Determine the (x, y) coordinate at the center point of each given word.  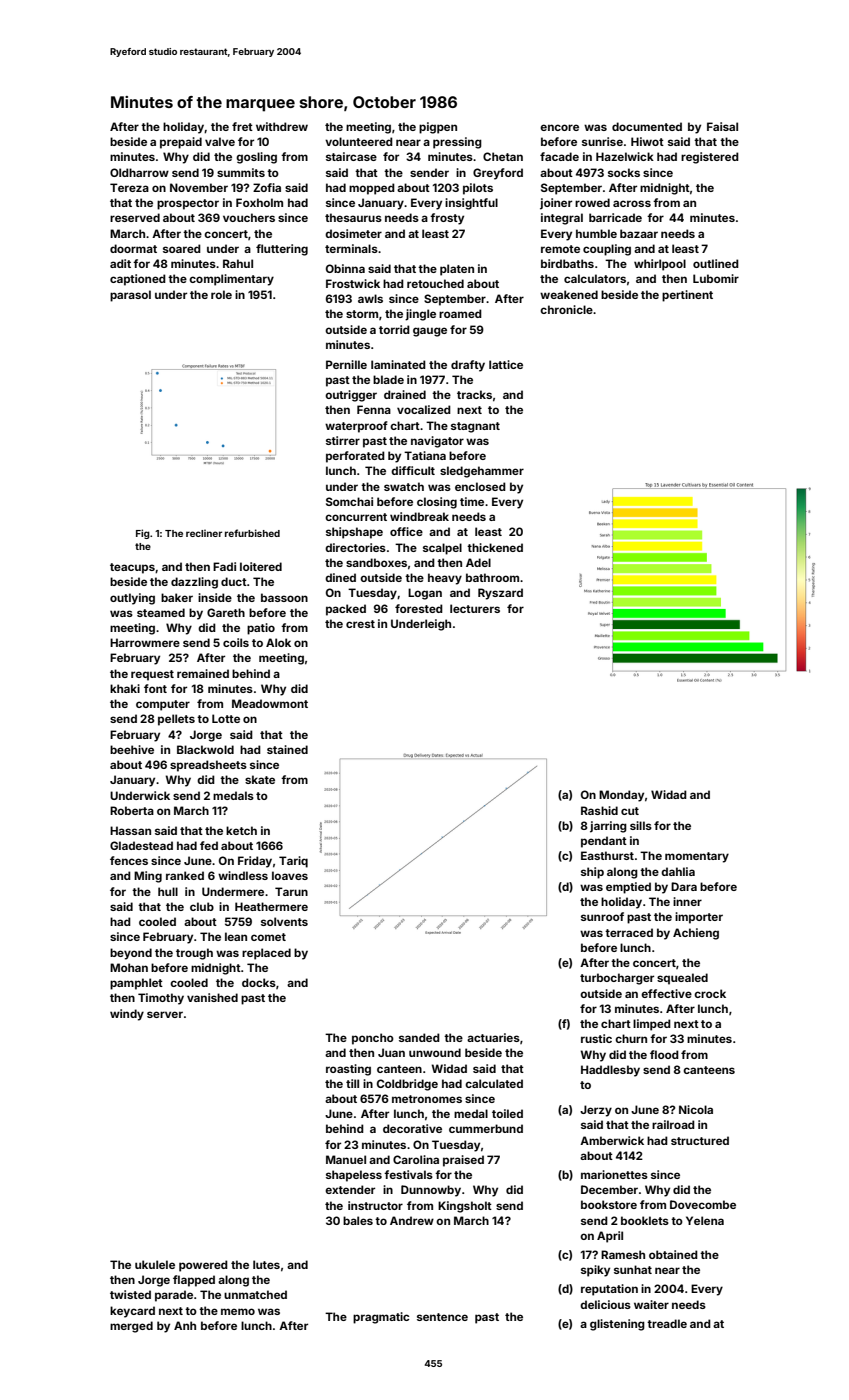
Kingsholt (465, 1207)
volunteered (359, 141)
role (221, 294)
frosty (447, 219)
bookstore (609, 1204)
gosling (256, 158)
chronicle (566, 309)
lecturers (475, 608)
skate (260, 779)
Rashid (599, 810)
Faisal (722, 126)
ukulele (155, 1264)
